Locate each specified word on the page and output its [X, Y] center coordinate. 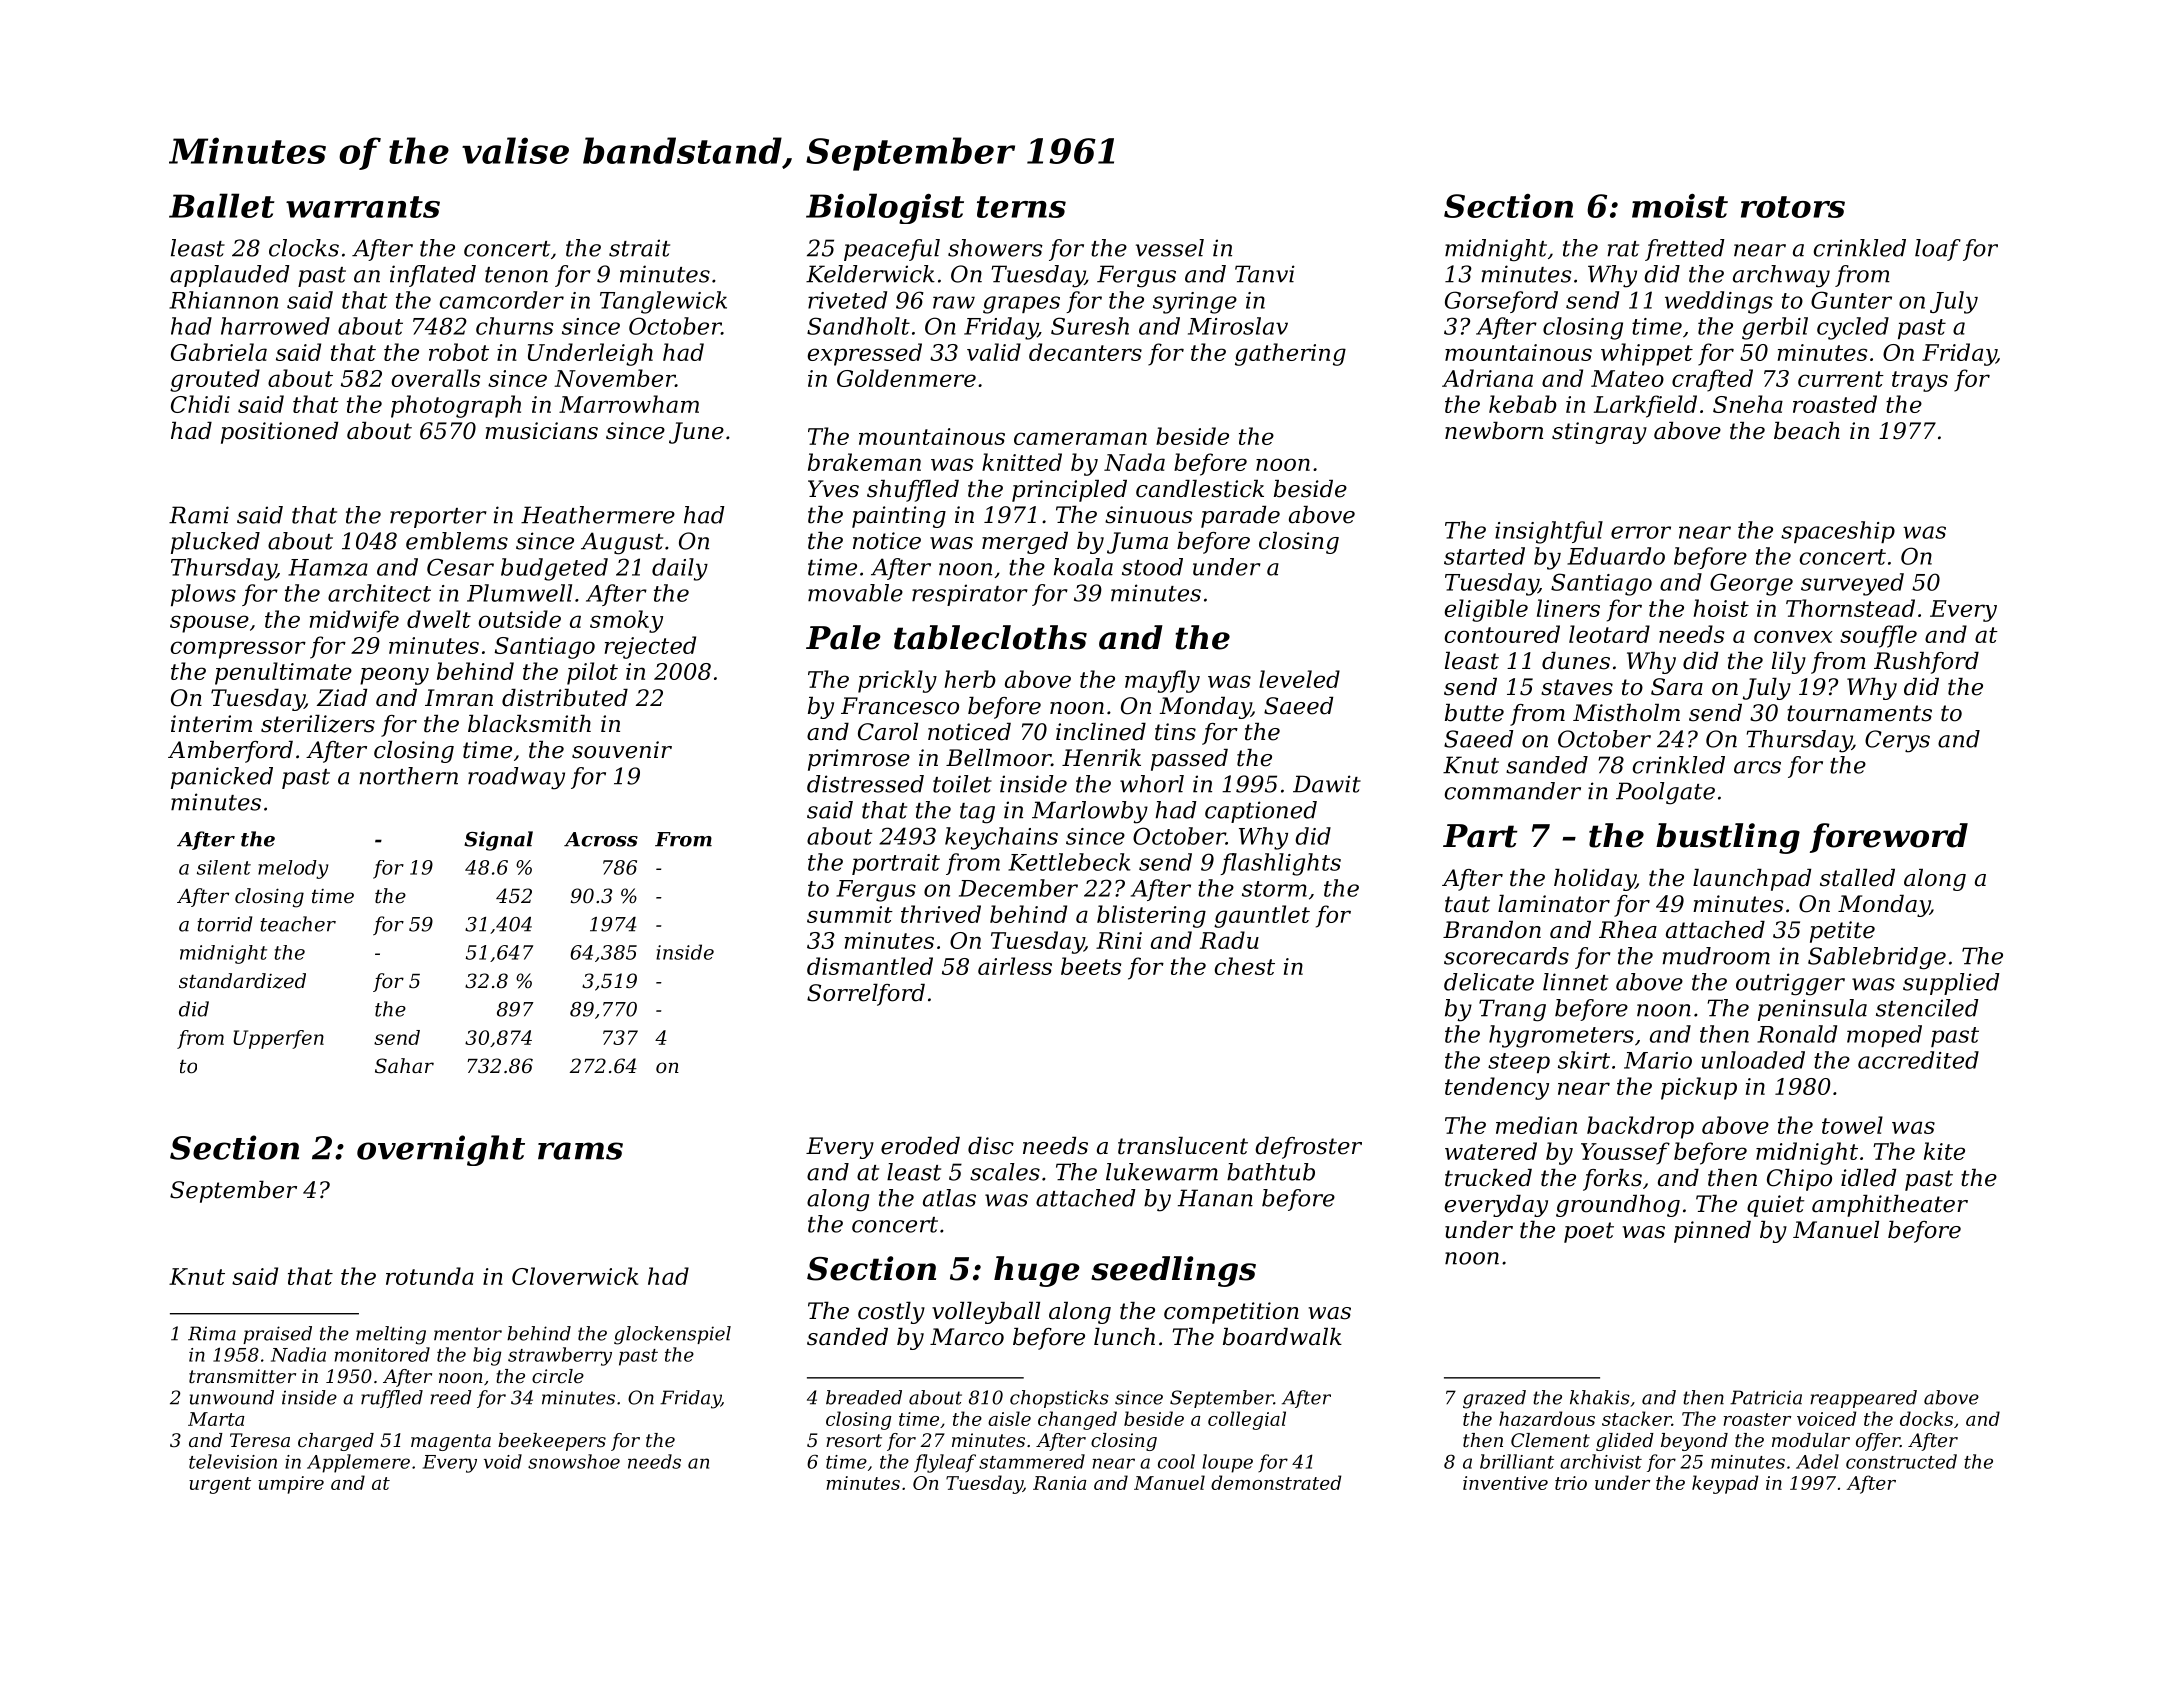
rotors [1793, 207]
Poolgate [1665, 793]
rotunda [430, 1276]
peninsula [1812, 1010]
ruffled [392, 1399]
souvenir [622, 750]
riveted [847, 300]
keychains [1001, 838]
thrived [941, 914]
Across [601, 839]
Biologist [885, 208]
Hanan [1215, 1198]
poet [1589, 1232]
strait [639, 248]
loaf [1938, 250]
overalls [435, 378]
